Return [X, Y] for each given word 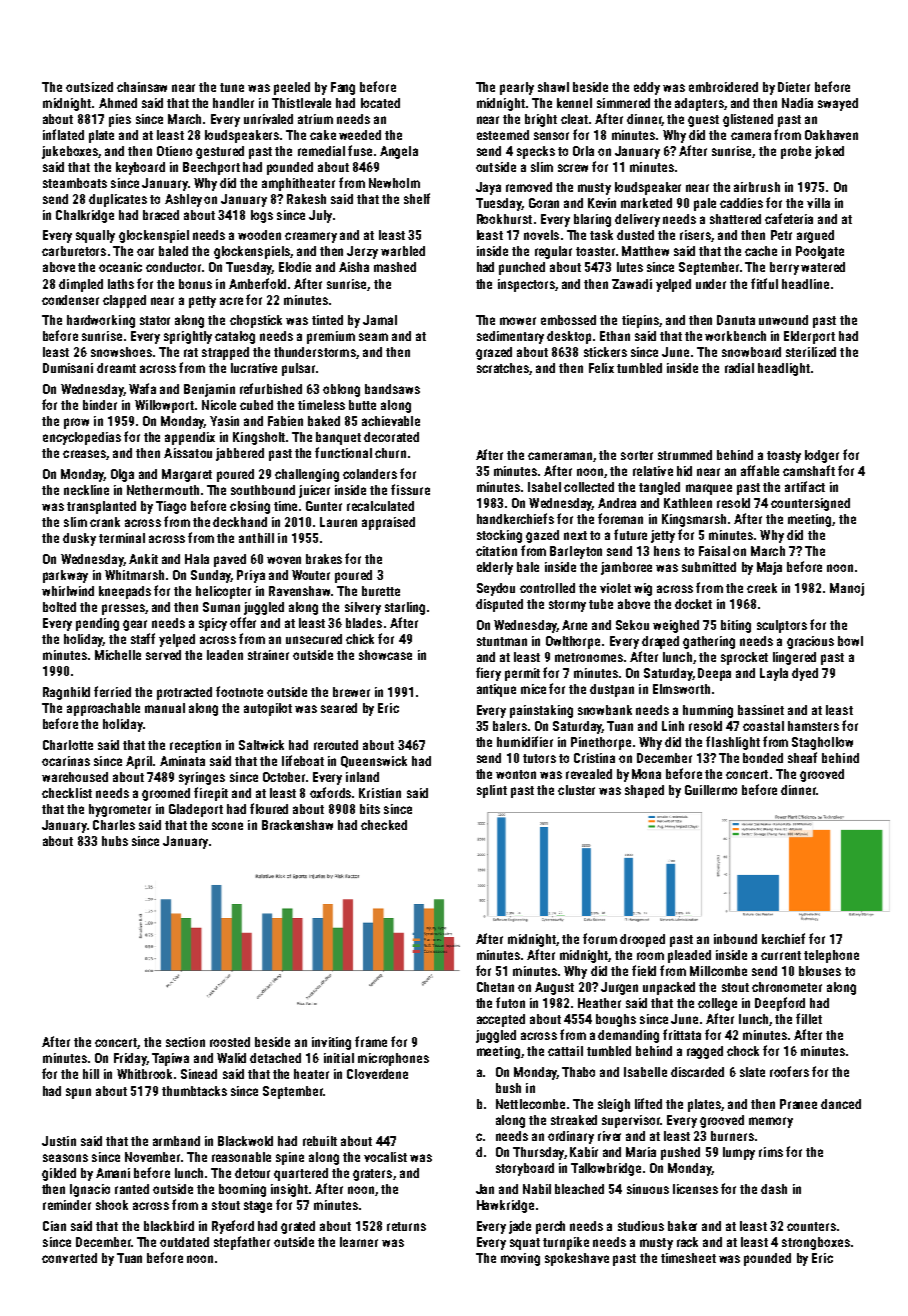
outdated [184, 1242]
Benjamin [209, 390]
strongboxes [816, 1243]
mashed [395, 267]
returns [406, 1226]
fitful [764, 283]
